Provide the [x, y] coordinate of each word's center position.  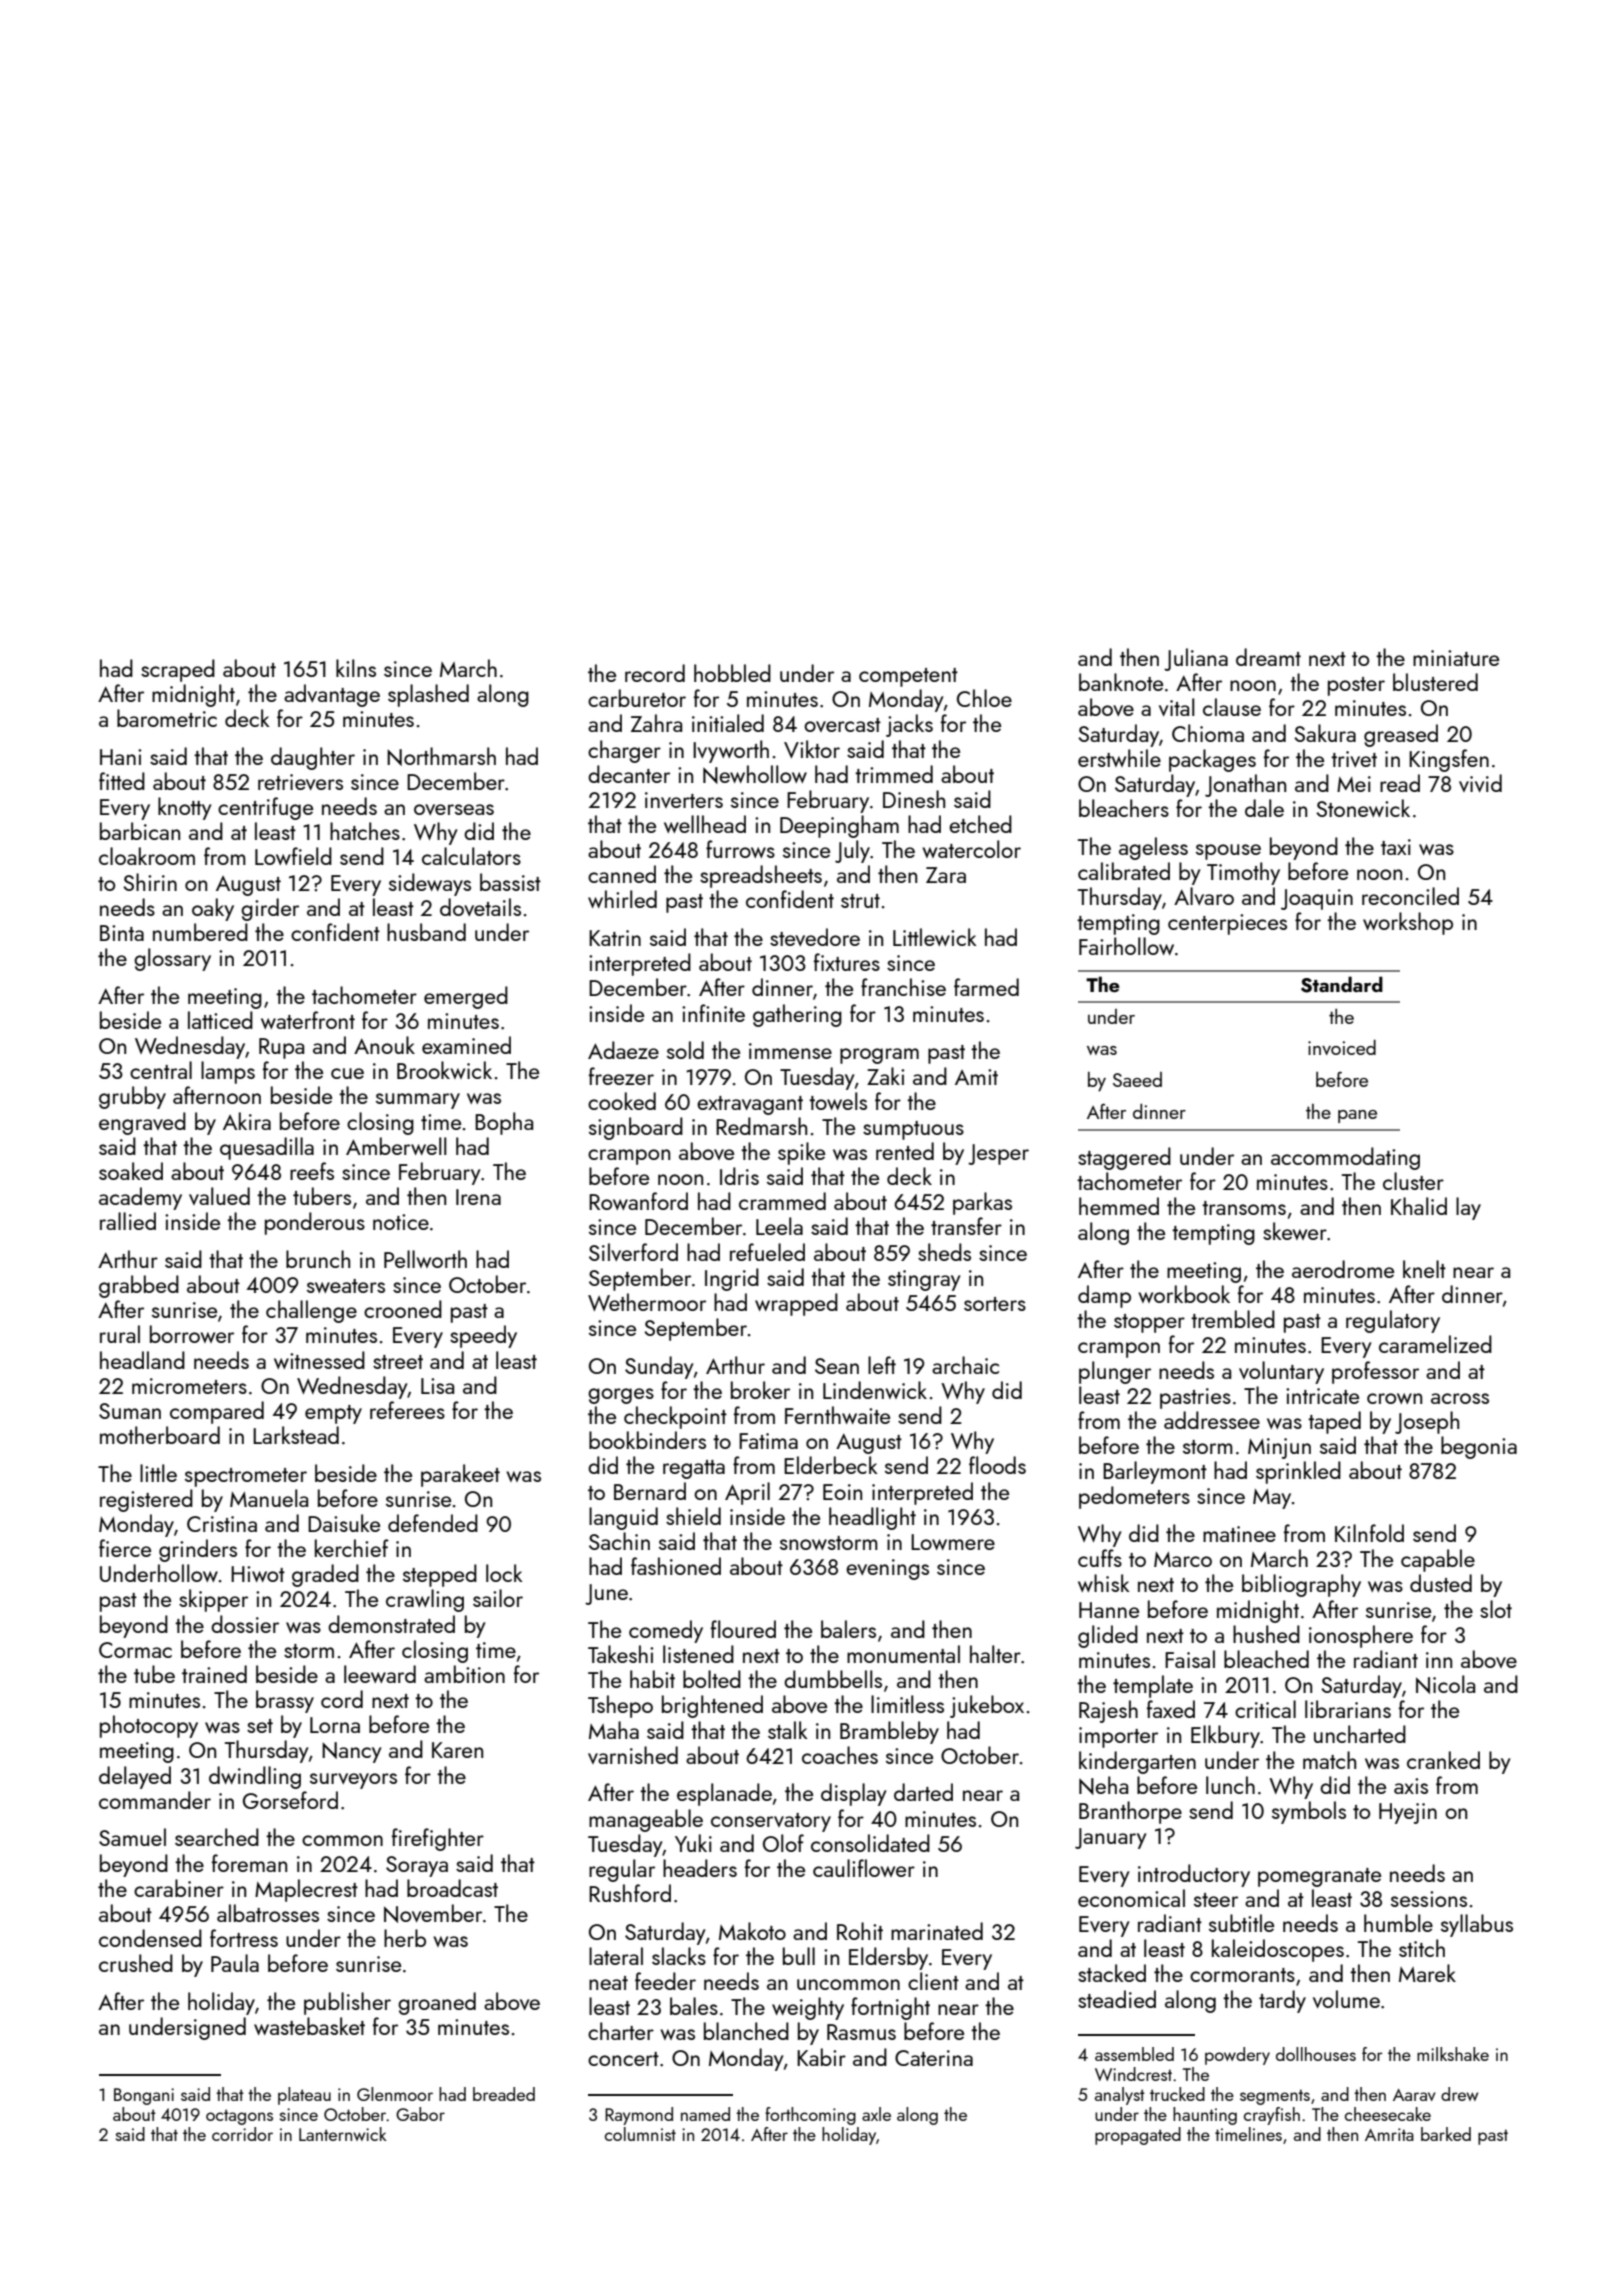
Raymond [639, 2116]
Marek [1427, 1973]
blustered [1435, 682]
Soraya [417, 1866]
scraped [178, 670]
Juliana [1196, 659]
